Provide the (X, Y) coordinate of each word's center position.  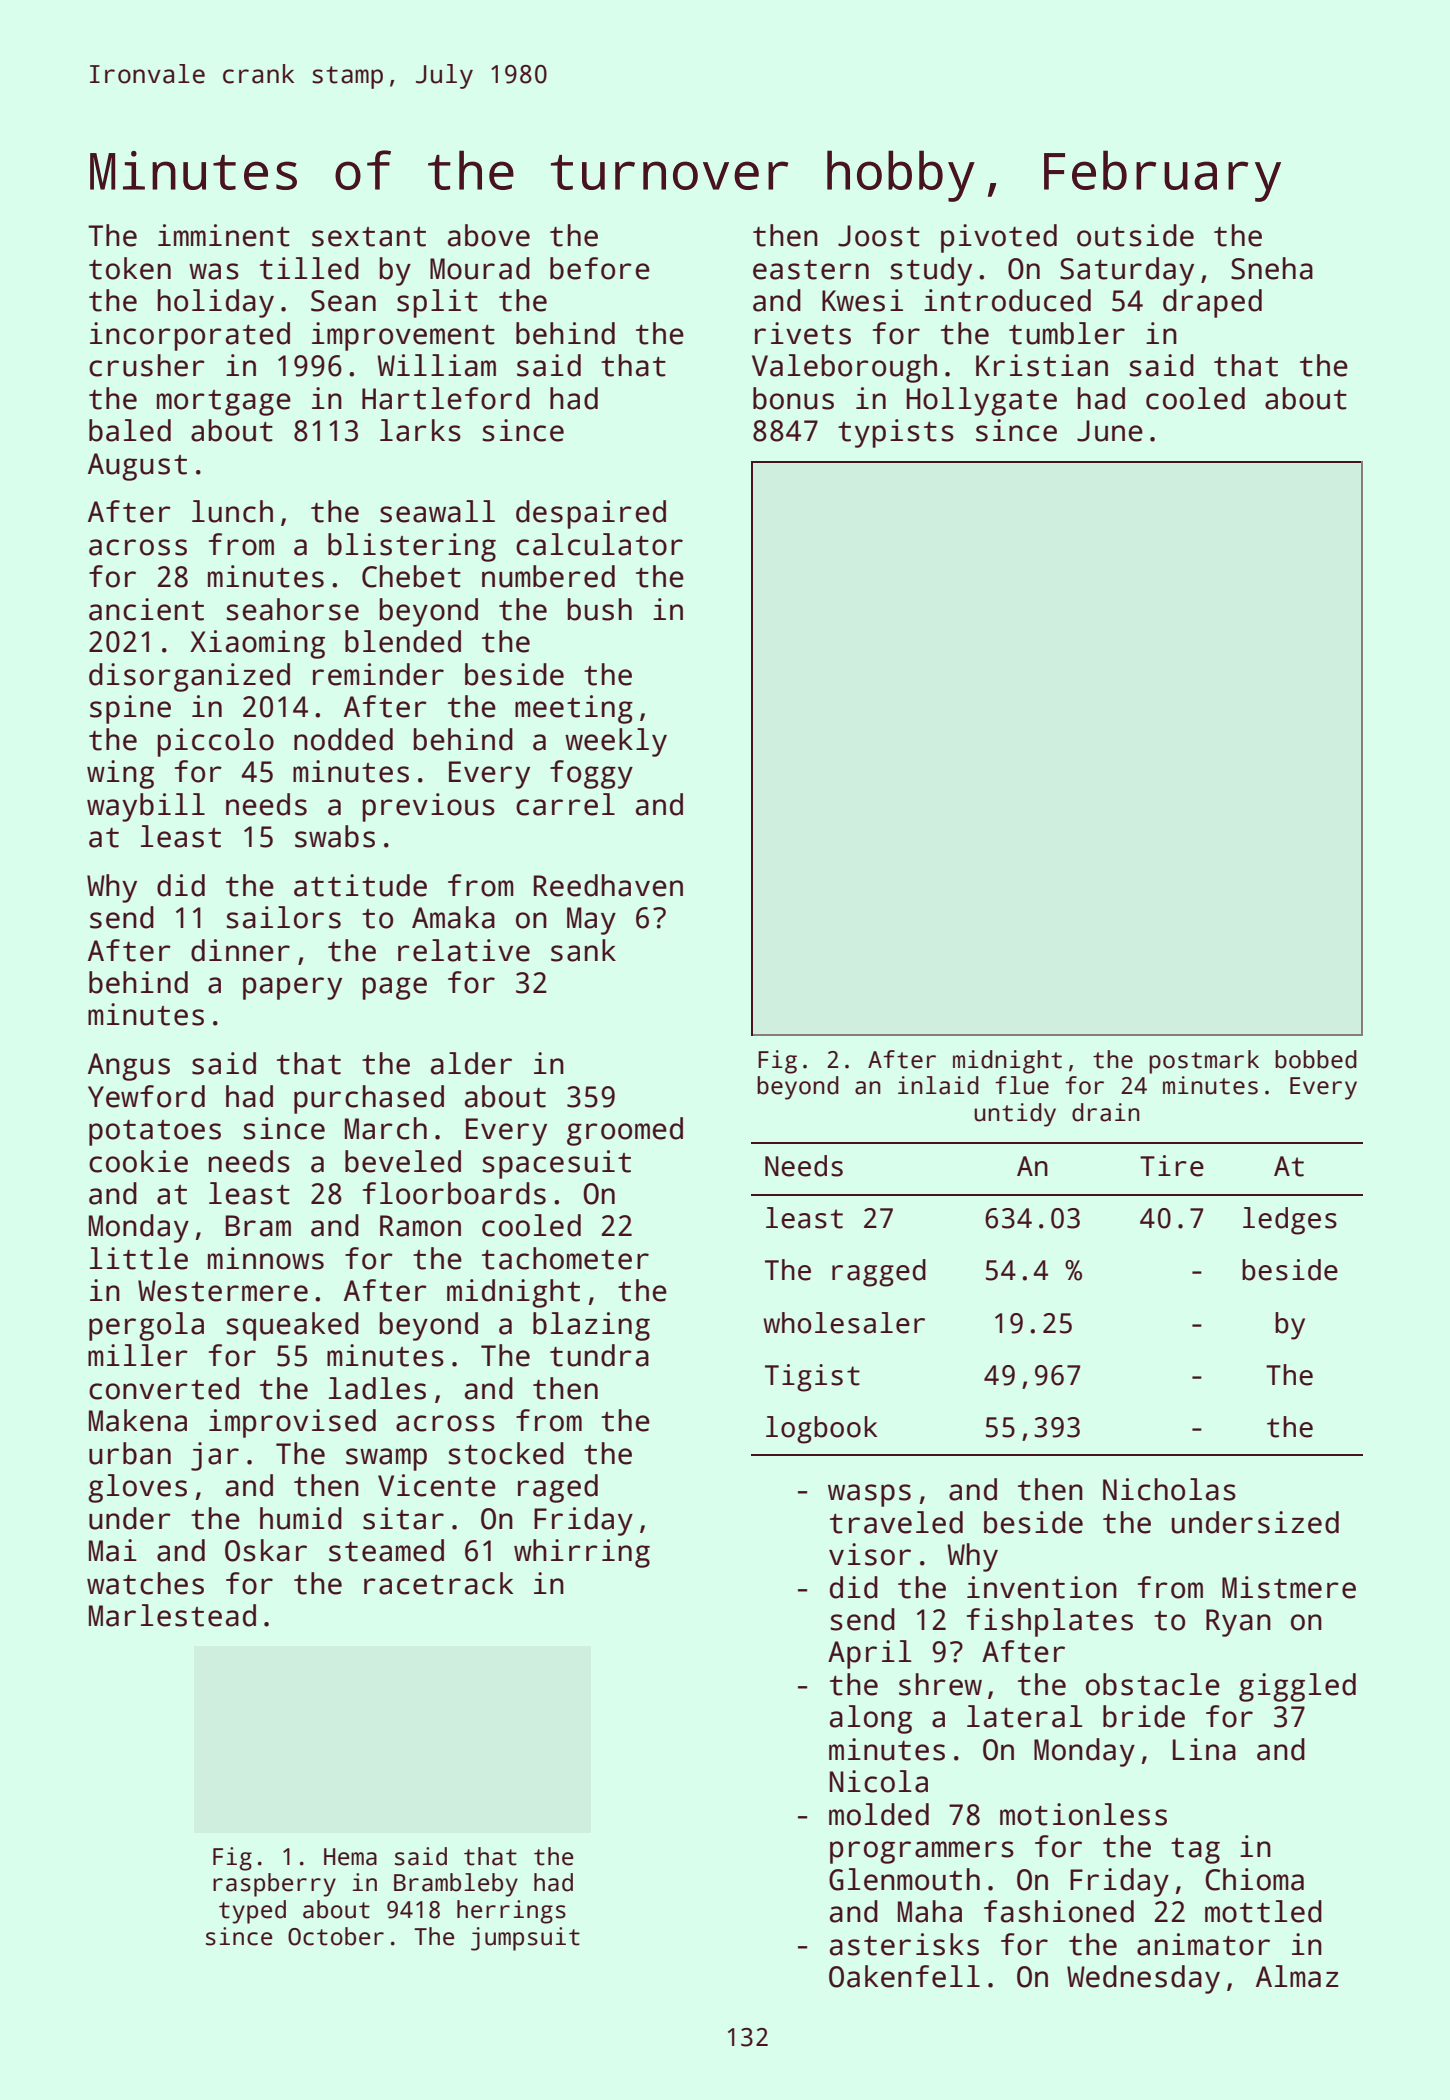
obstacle (1153, 1684)
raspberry (274, 1885)
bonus (793, 398)
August (137, 467)
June (1110, 431)
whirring (582, 1553)
